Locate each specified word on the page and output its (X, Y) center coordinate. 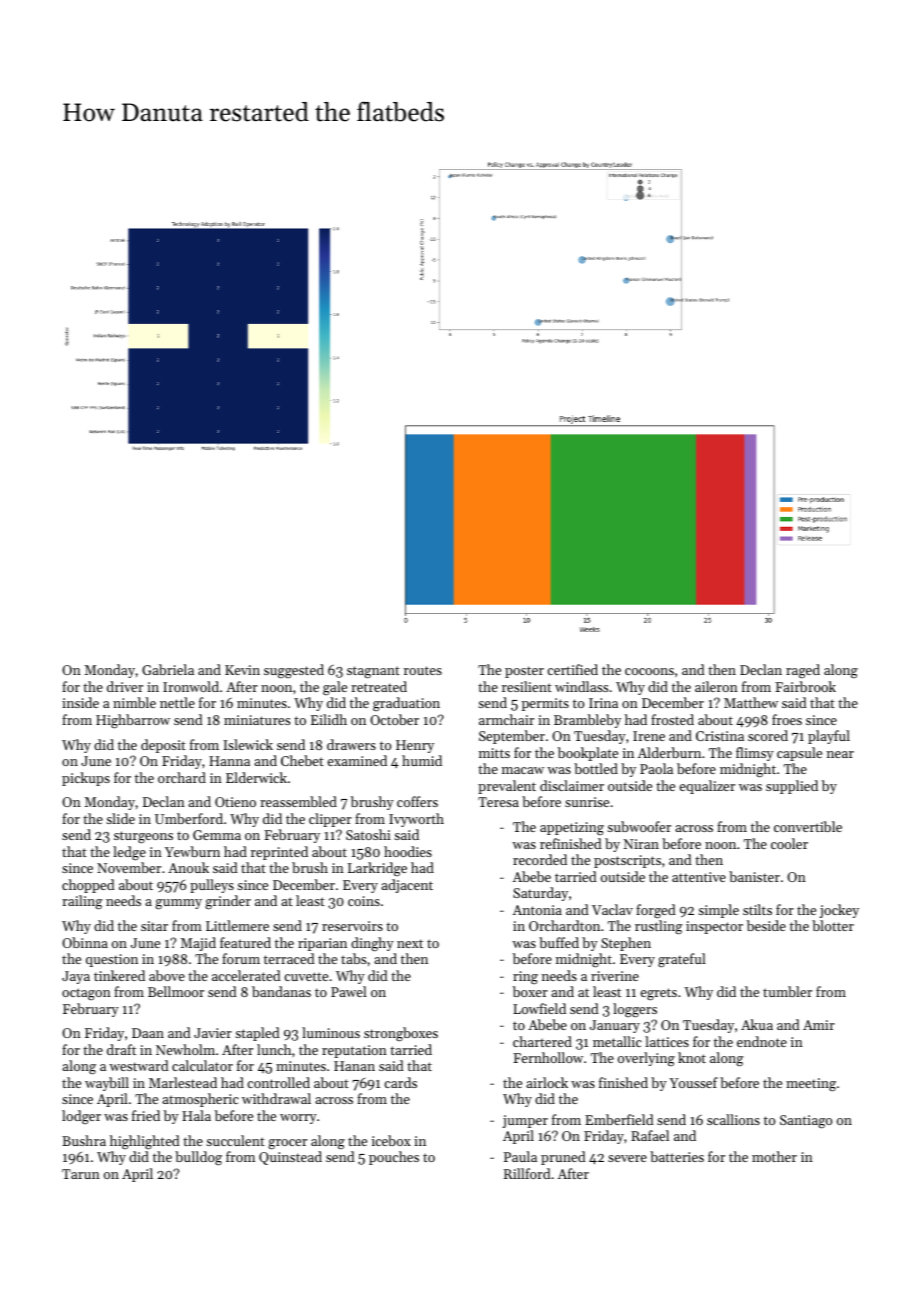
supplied (792, 787)
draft (121, 1049)
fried (146, 1115)
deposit (163, 746)
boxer (530, 991)
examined (357, 760)
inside (80, 702)
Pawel (349, 991)
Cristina (720, 736)
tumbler (787, 991)
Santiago (806, 1122)
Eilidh (329, 719)
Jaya (76, 977)
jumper (525, 1121)
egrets (658, 994)
